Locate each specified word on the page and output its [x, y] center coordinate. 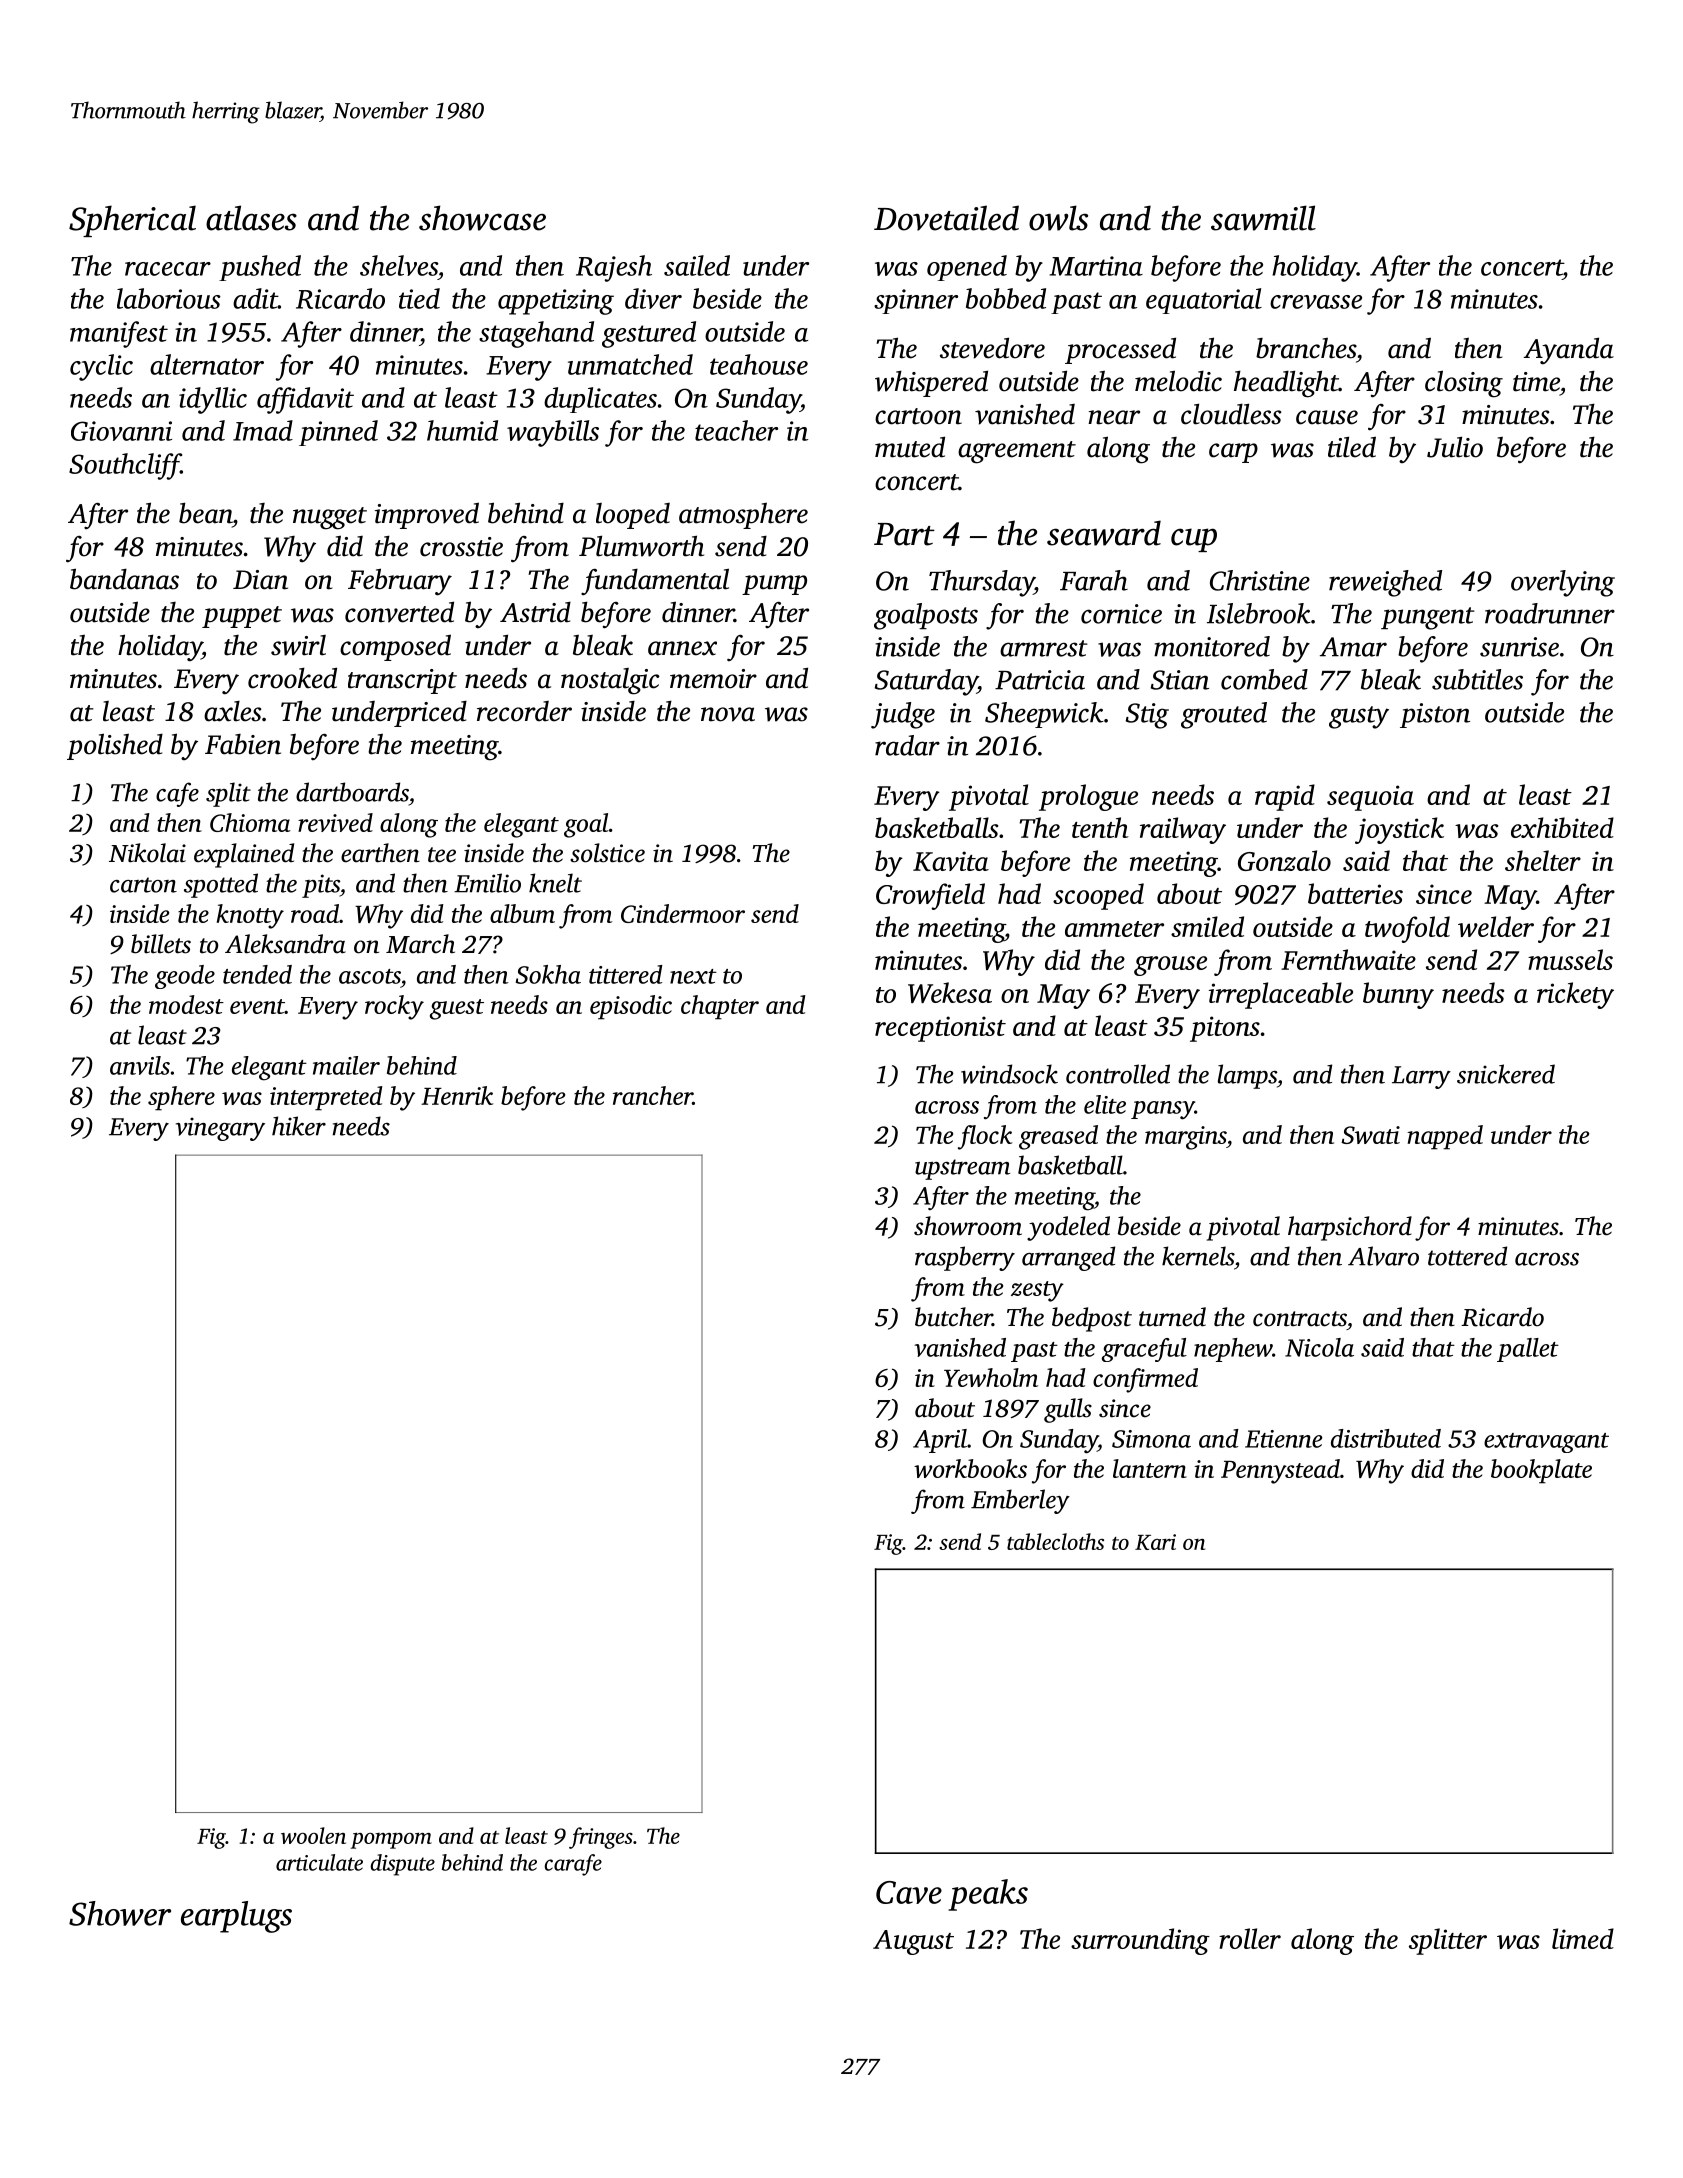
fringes [601, 1838]
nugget [330, 518]
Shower [120, 1913]
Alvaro [1383, 1256]
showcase [482, 218]
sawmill [1263, 218]
